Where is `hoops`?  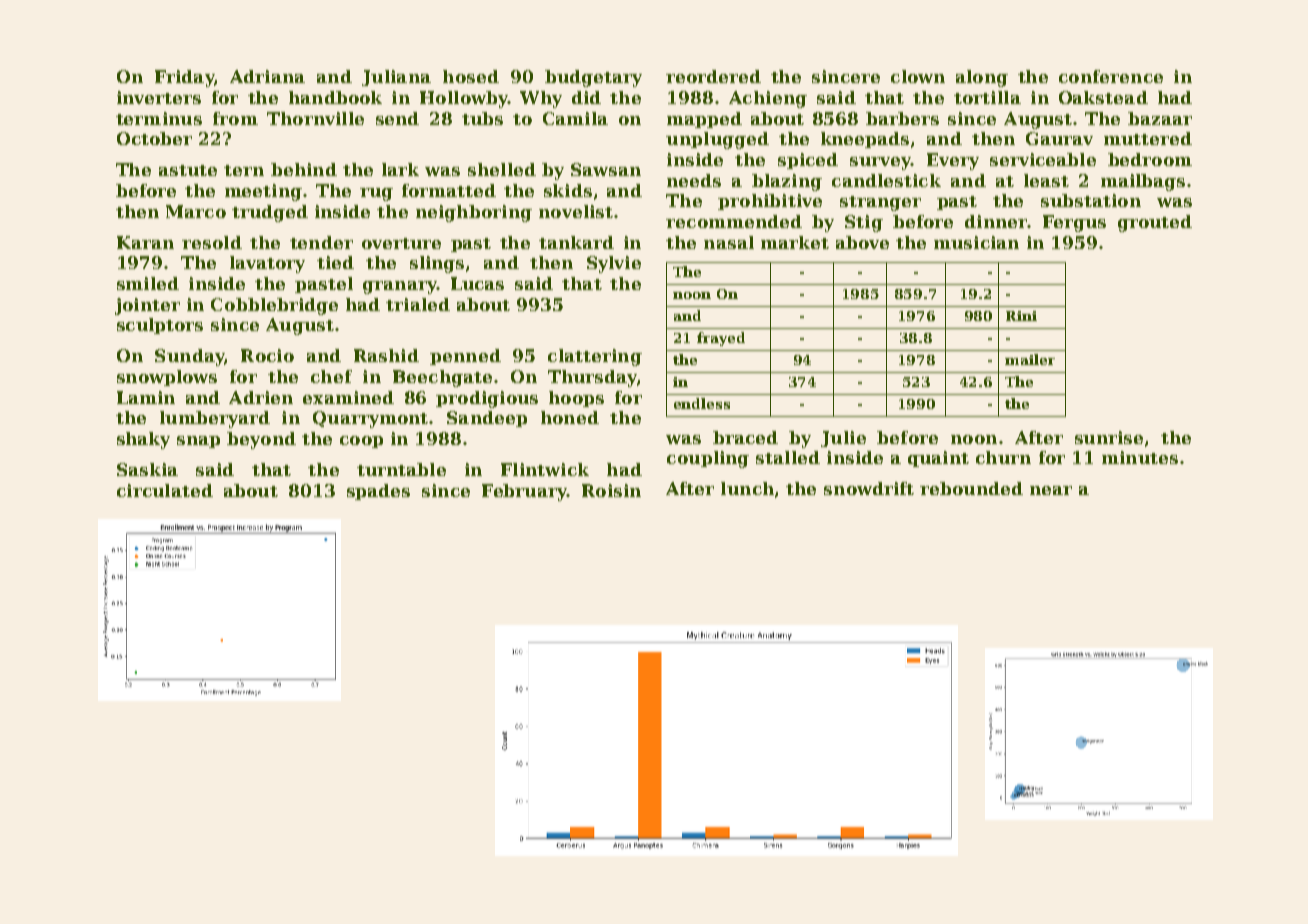
hoops is located at coordinates (576, 399).
